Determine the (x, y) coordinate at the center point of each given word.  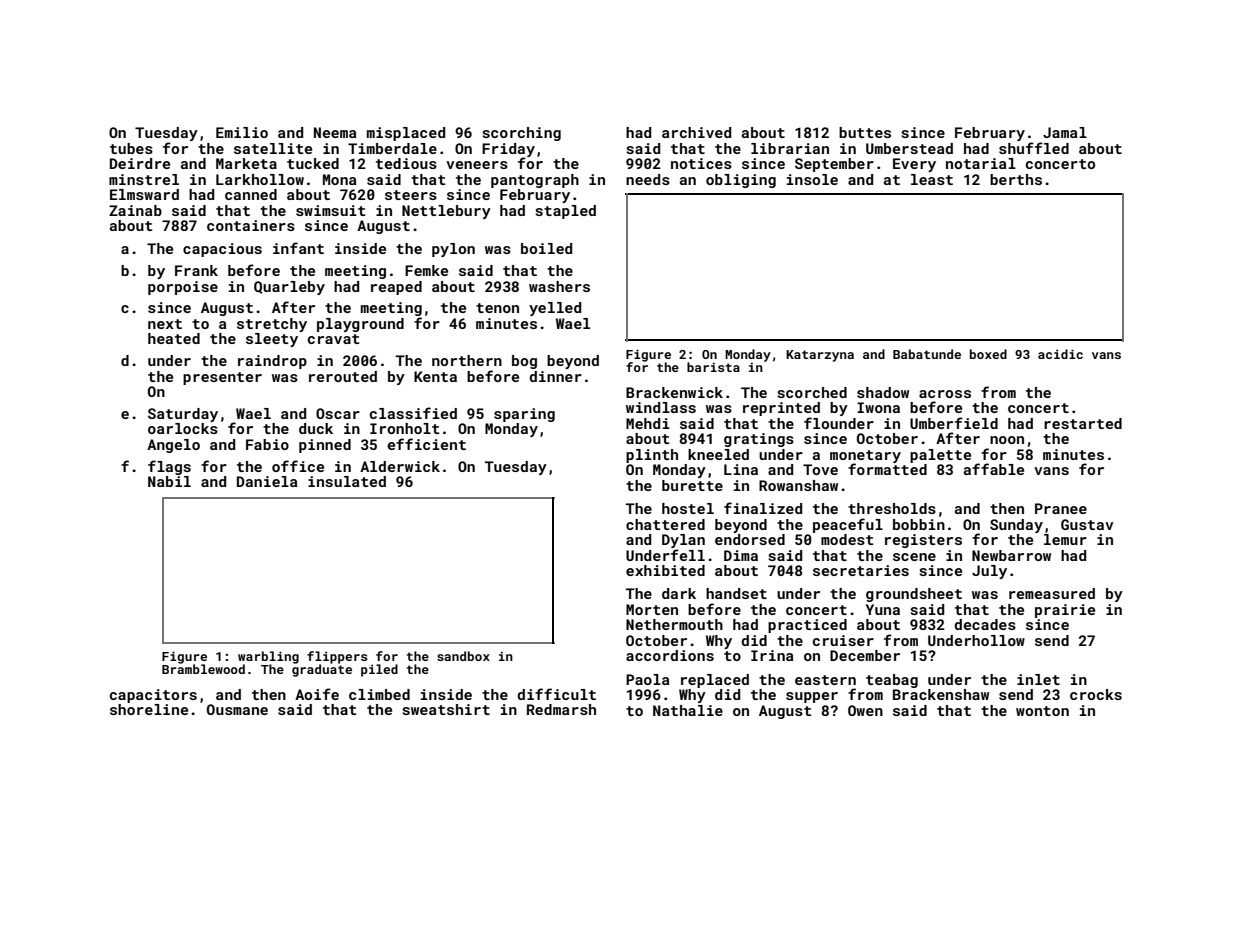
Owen (865, 710)
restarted (1083, 423)
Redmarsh (561, 709)
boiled (546, 248)
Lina (741, 469)
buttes (865, 132)
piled (379, 670)
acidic (1060, 354)
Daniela (267, 481)
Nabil (169, 481)
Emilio (242, 132)
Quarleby (289, 288)
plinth (652, 456)
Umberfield (954, 423)
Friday (508, 150)
